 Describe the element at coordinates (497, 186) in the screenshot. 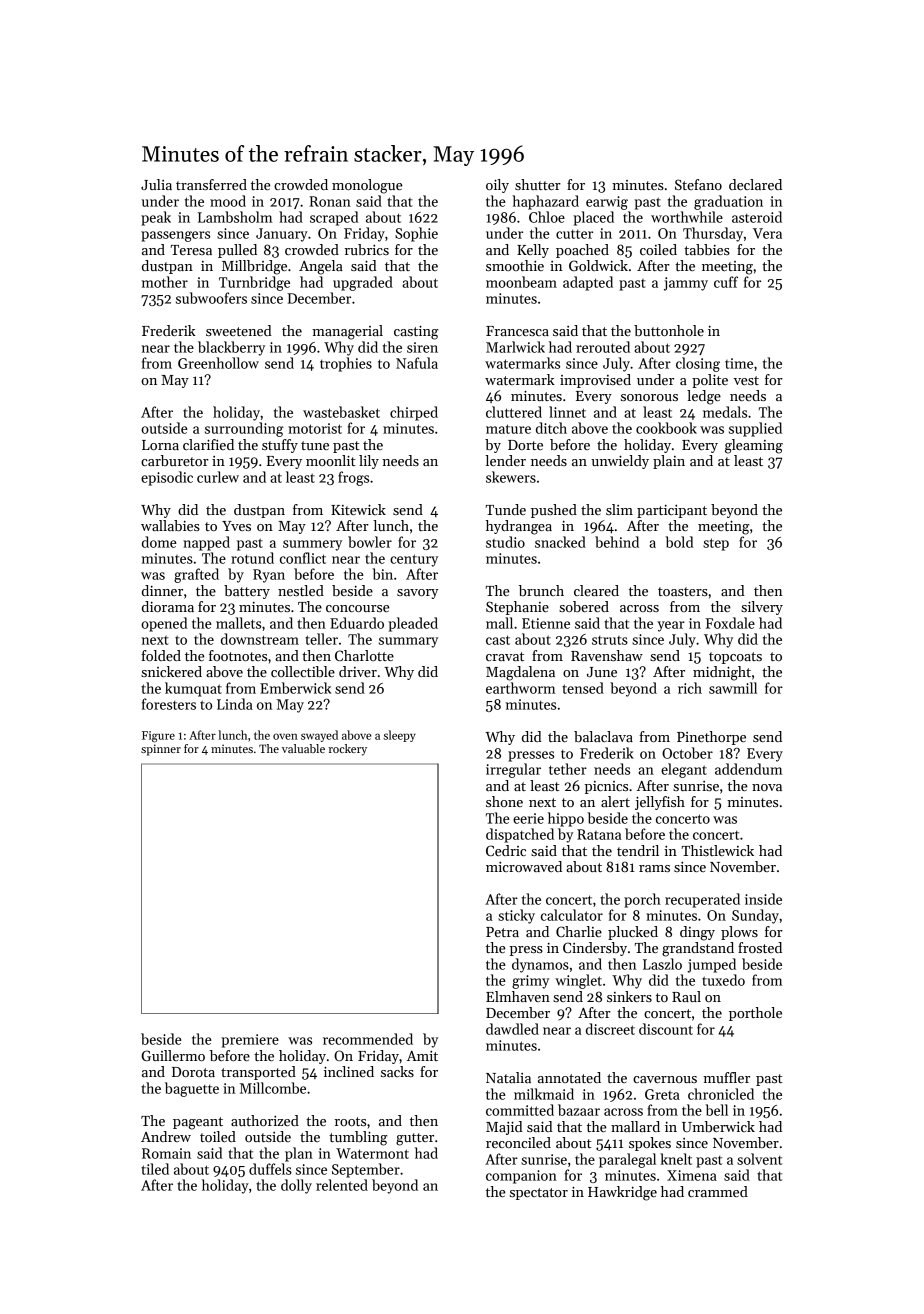

I see `oily` at that location.
